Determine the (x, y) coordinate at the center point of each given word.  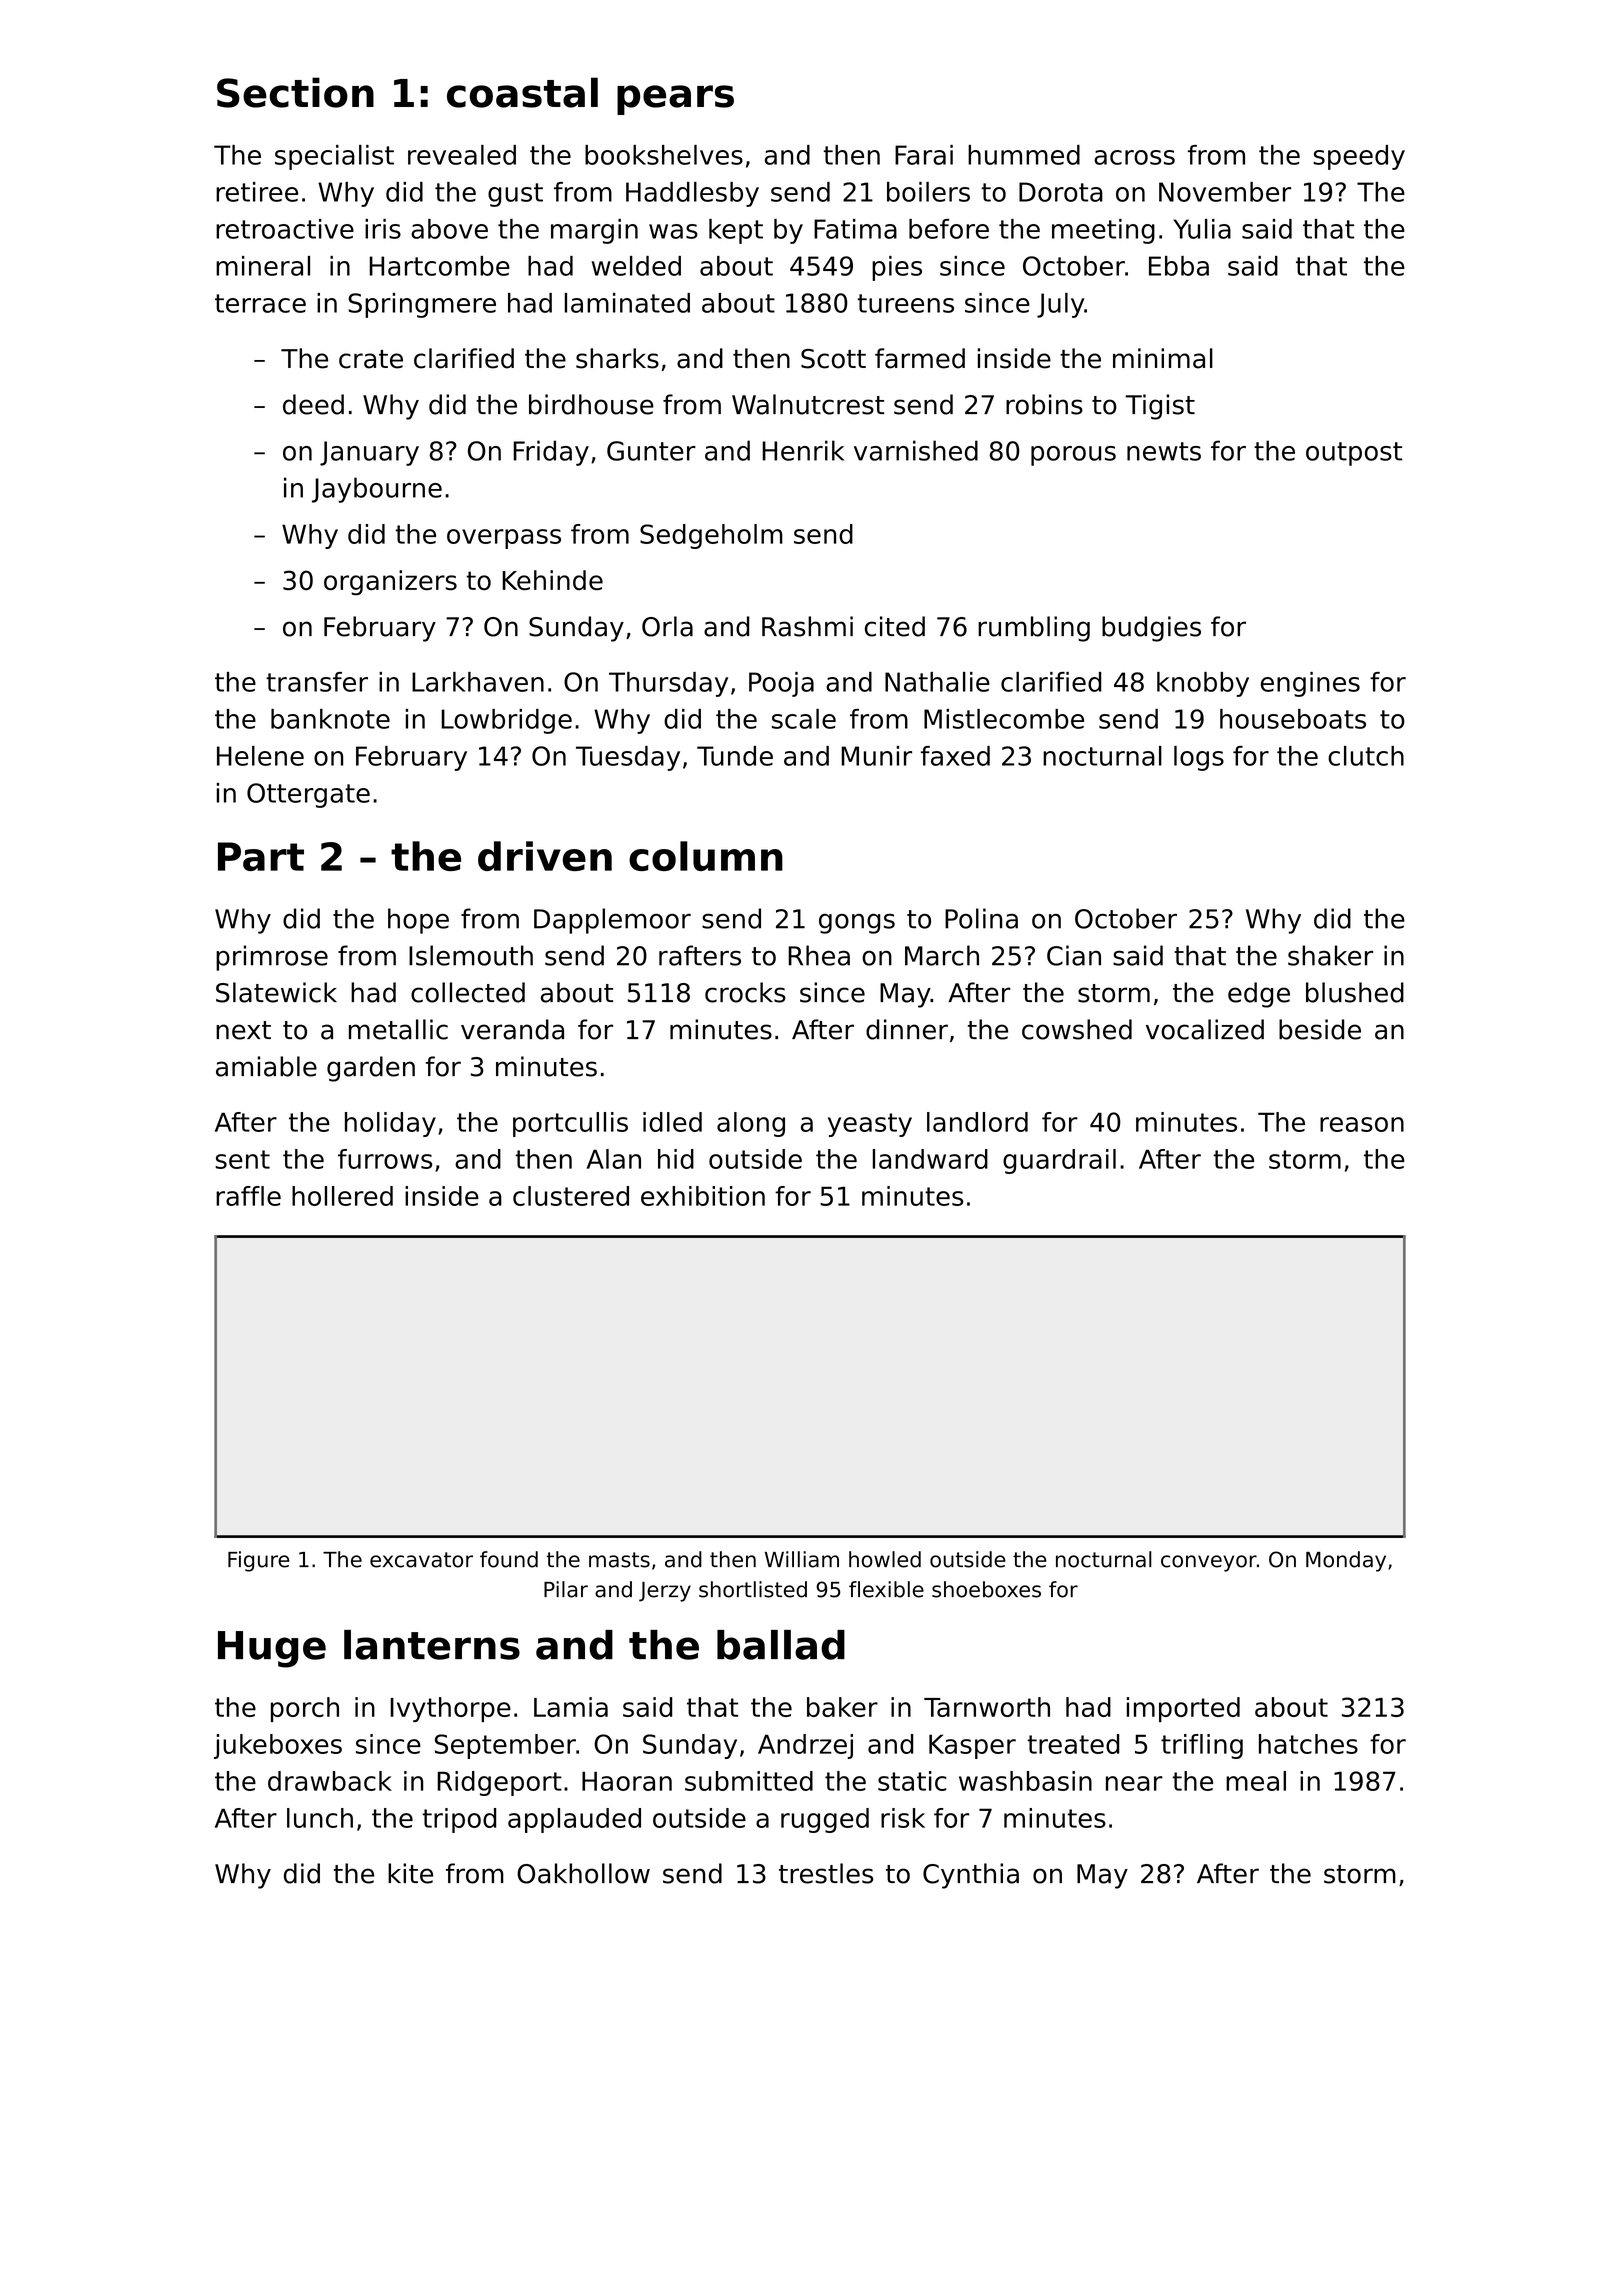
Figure (259, 1561)
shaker (1330, 955)
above (449, 229)
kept (736, 231)
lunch (320, 1818)
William (802, 1559)
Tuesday (628, 758)
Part (261, 856)
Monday (1346, 1561)
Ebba (1179, 266)
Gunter (651, 451)
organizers (390, 583)
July (1060, 305)
